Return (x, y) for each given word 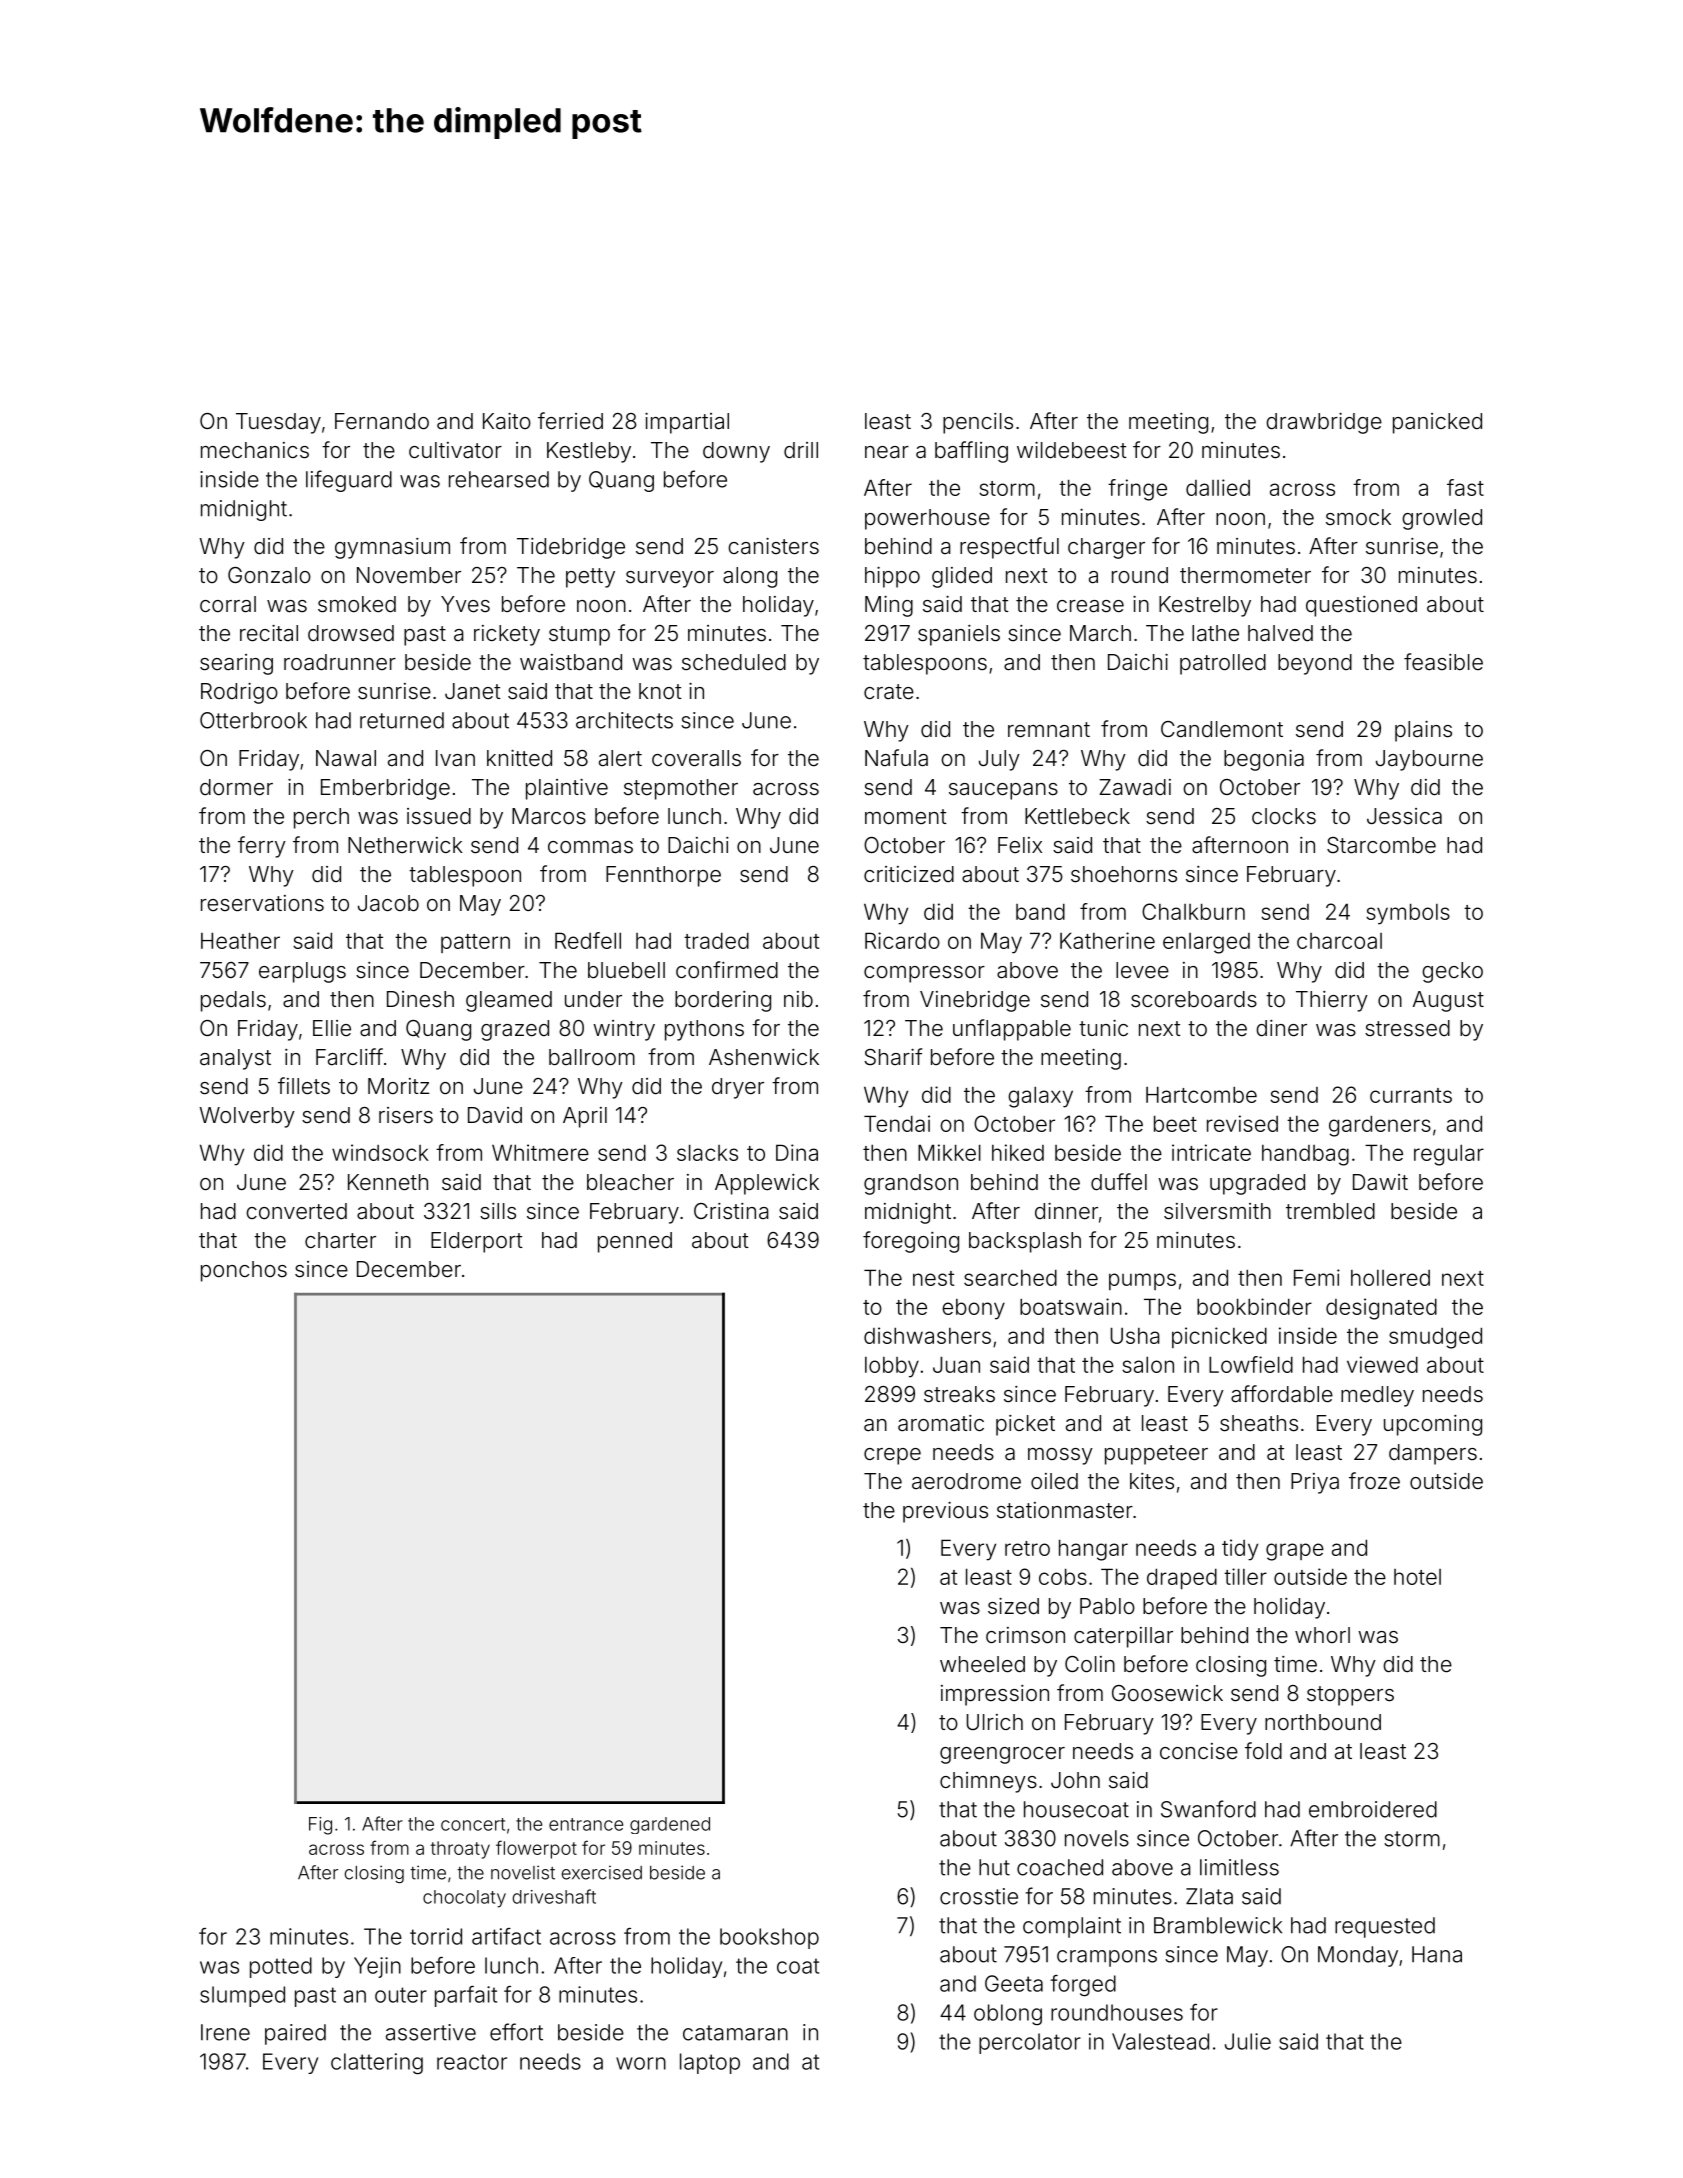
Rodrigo (239, 693)
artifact (506, 1936)
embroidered (1373, 1809)
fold (1263, 1751)
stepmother (681, 789)
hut (994, 1867)
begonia (1264, 760)
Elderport (477, 1242)
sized (1013, 1606)
